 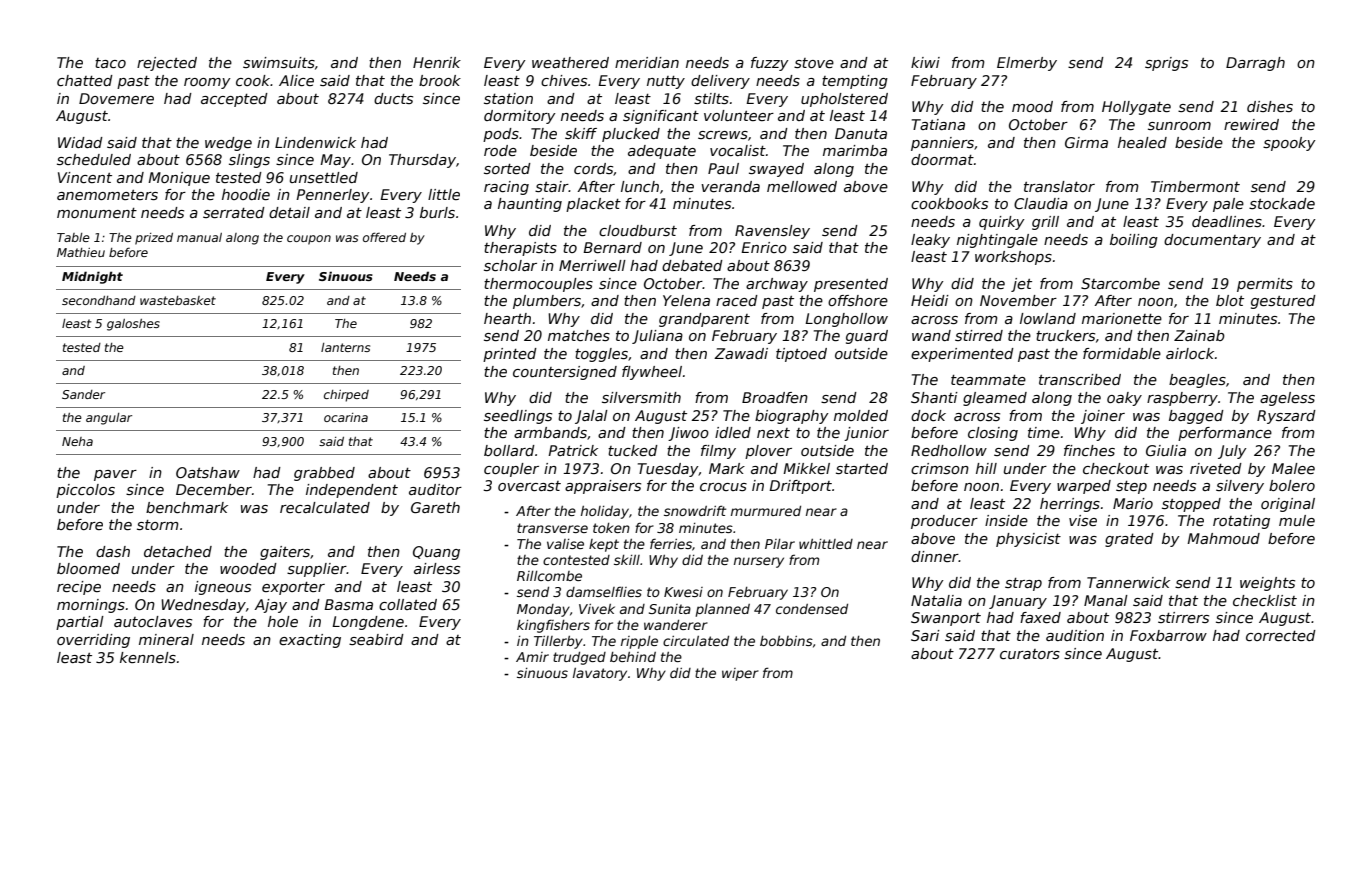 What do you see at coordinates (1267, 584) in the document?
I see `weights` at bounding box center [1267, 584].
